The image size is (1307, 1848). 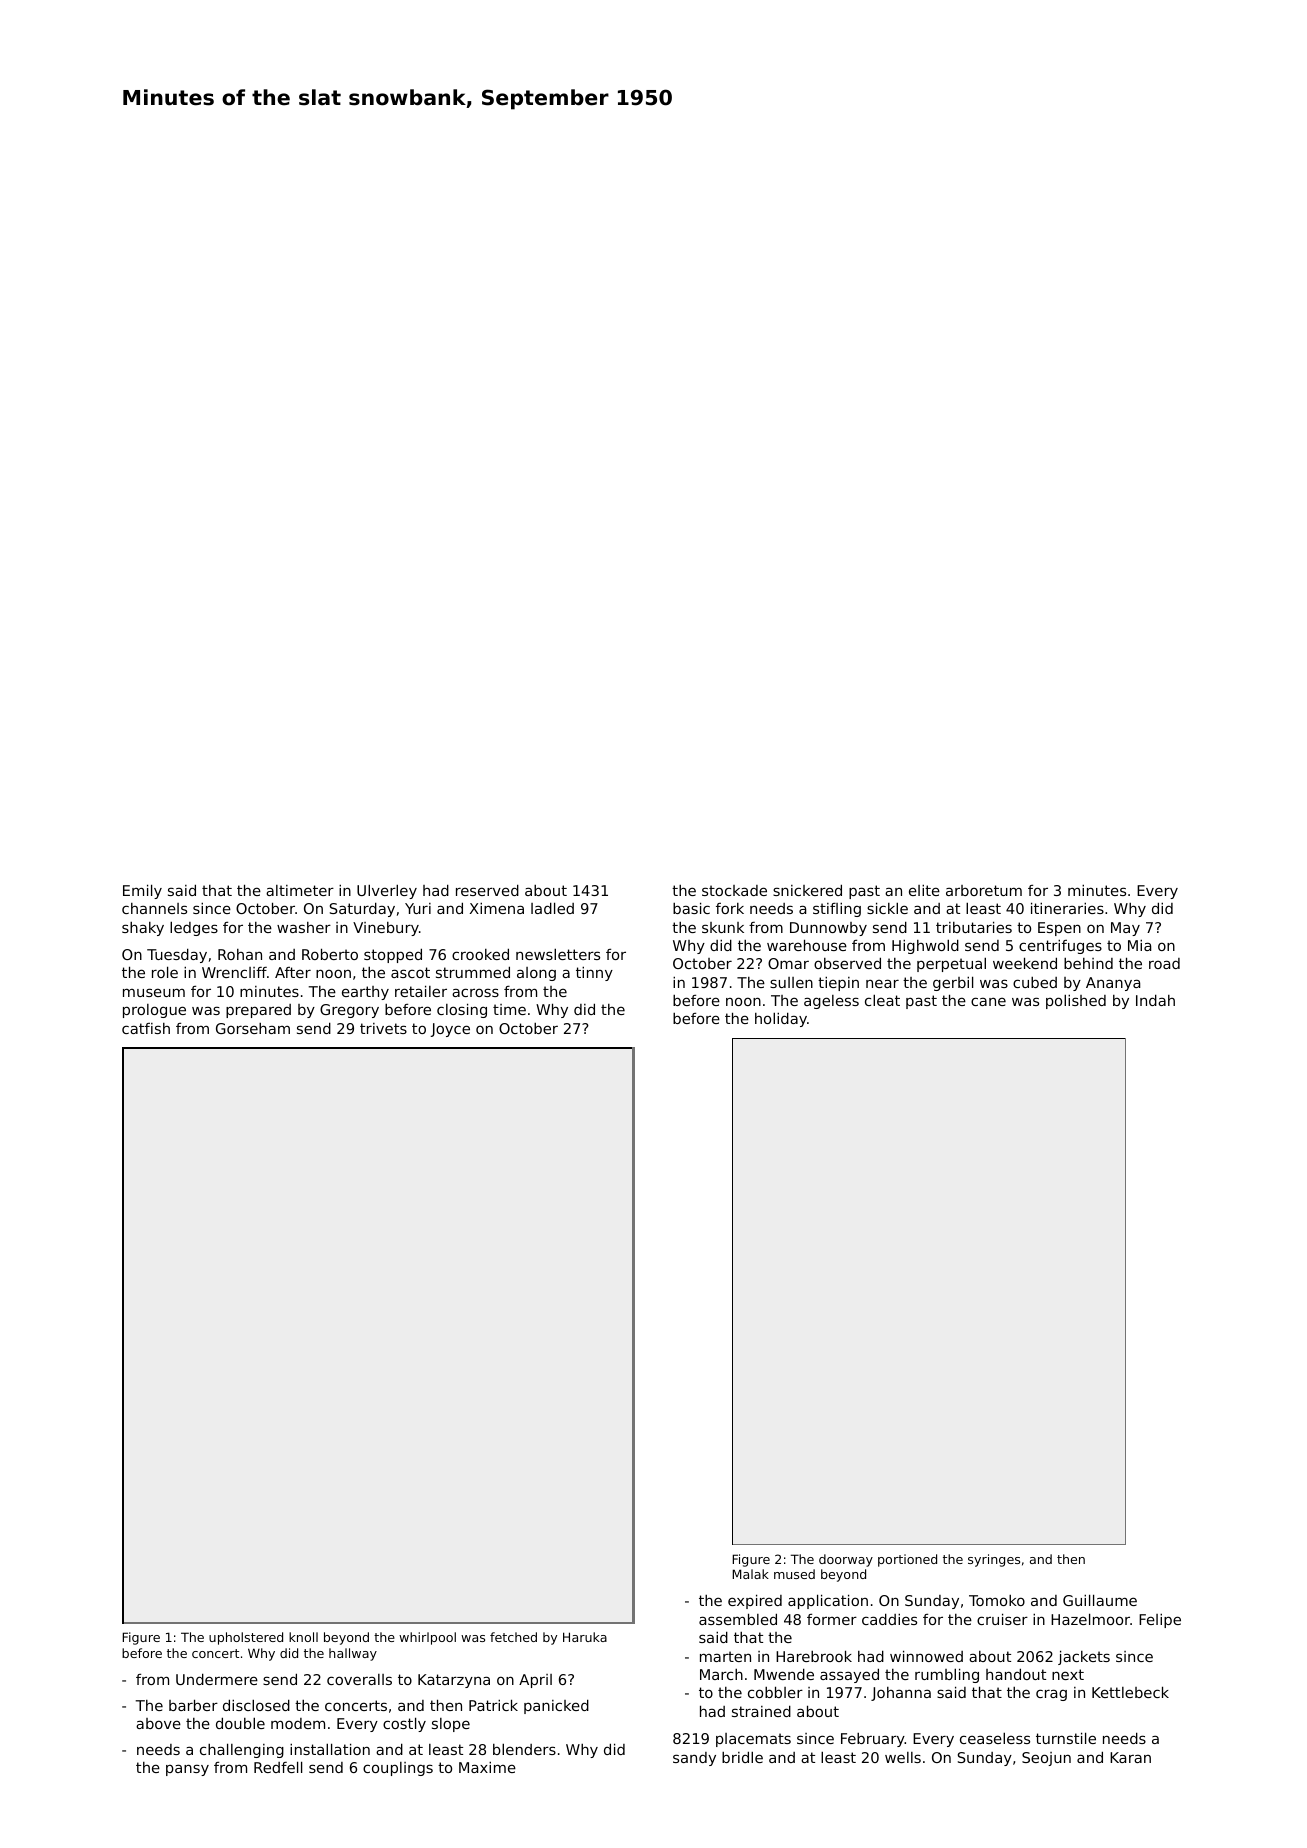 I want to click on upholstered, so click(x=246, y=1638).
